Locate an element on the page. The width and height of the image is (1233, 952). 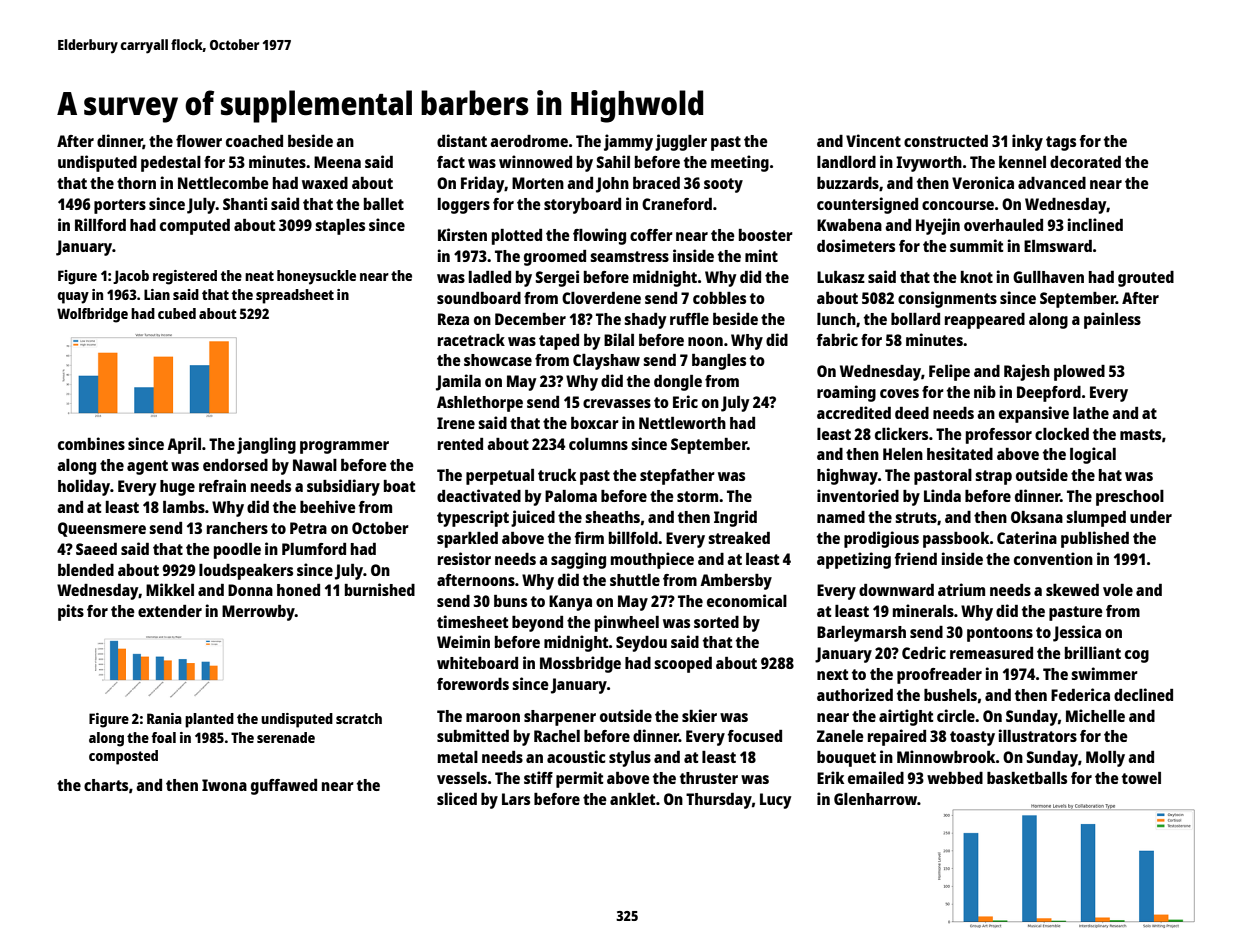
guffawed is located at coordinates (284, 787).
